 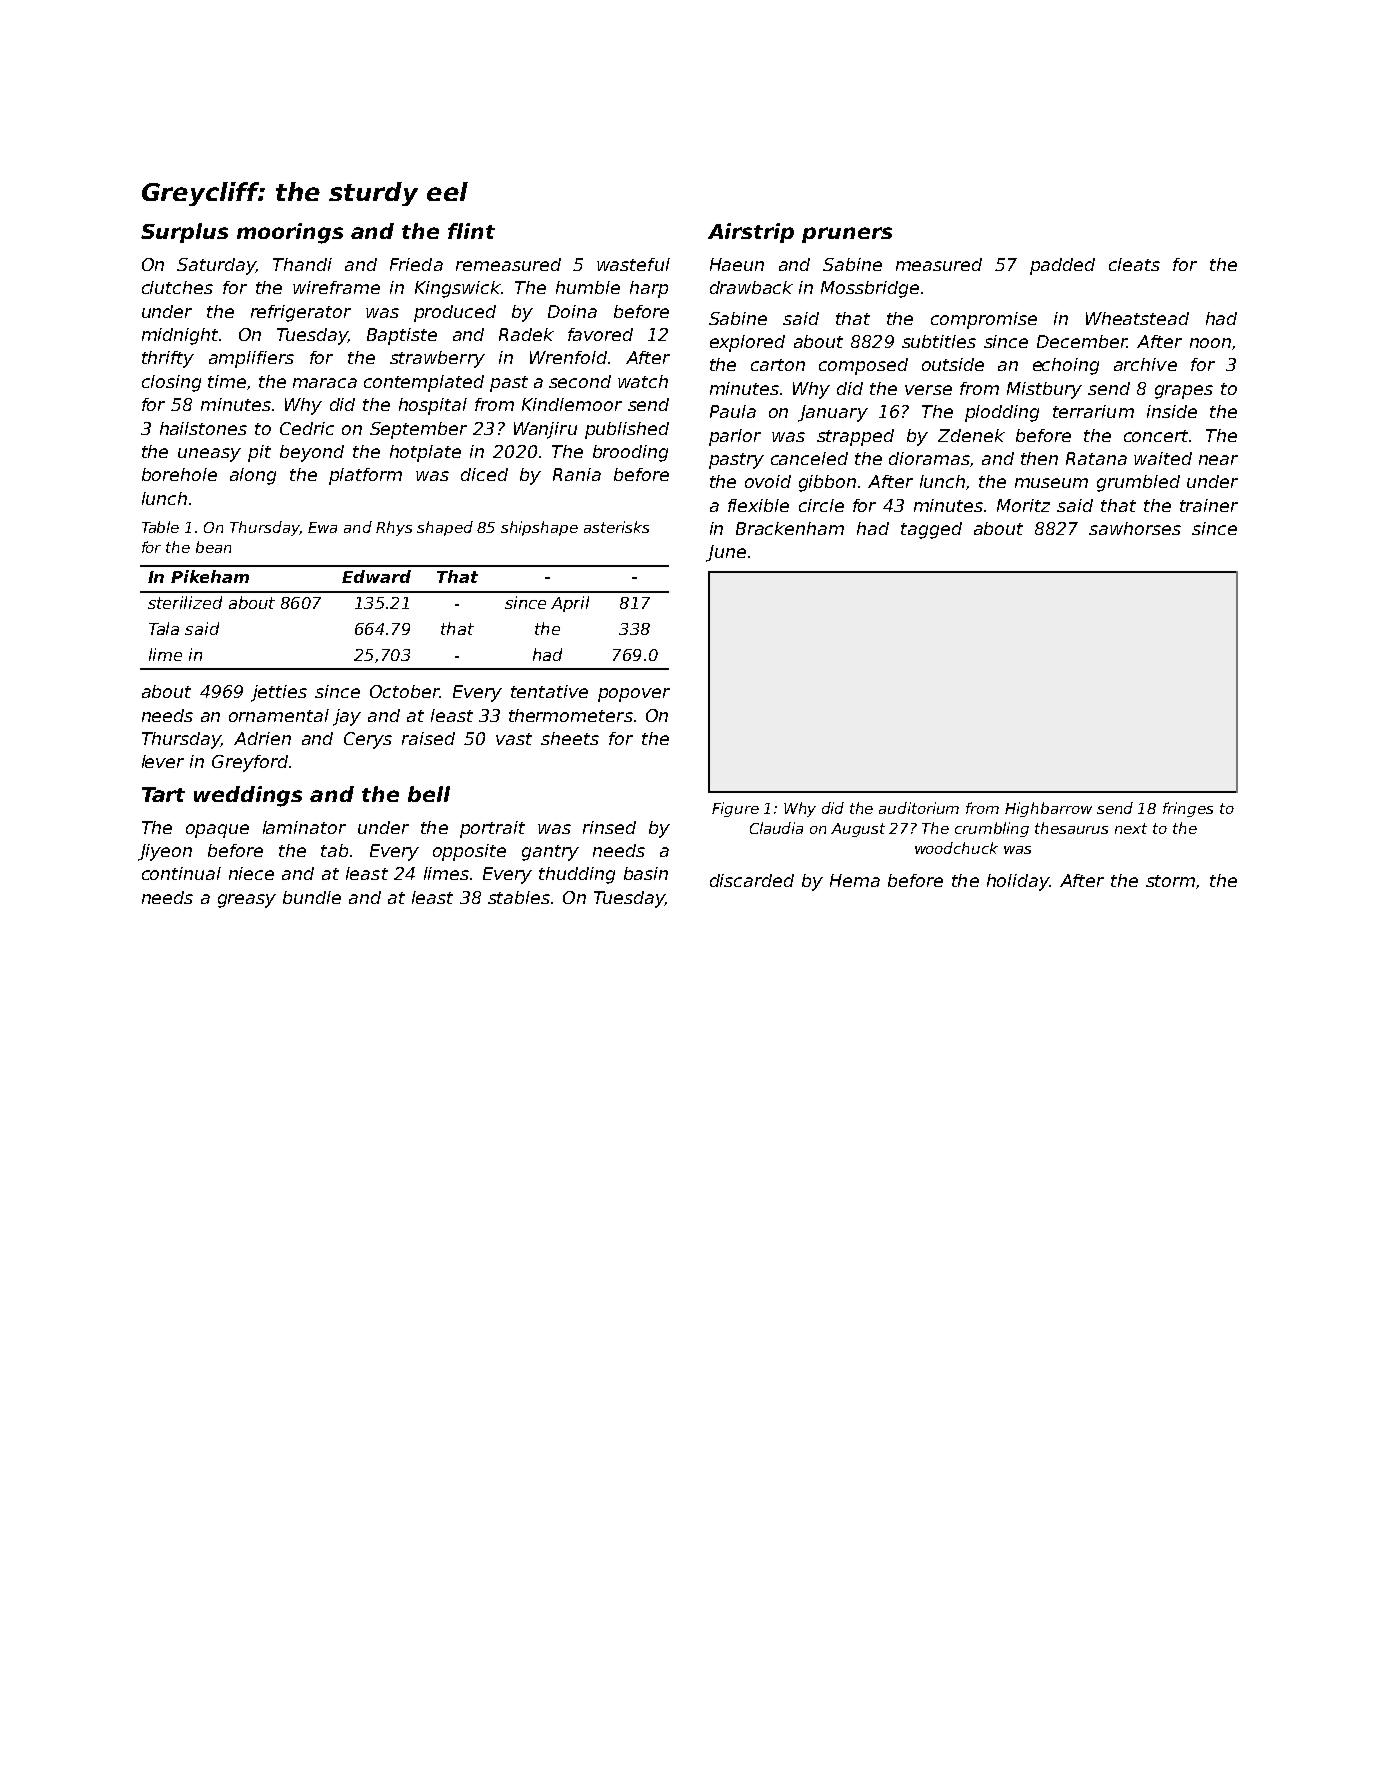 What do you see at coordinates (634, 695) in the screenshot?
I see `popover` at bounding box center [634, 695].
